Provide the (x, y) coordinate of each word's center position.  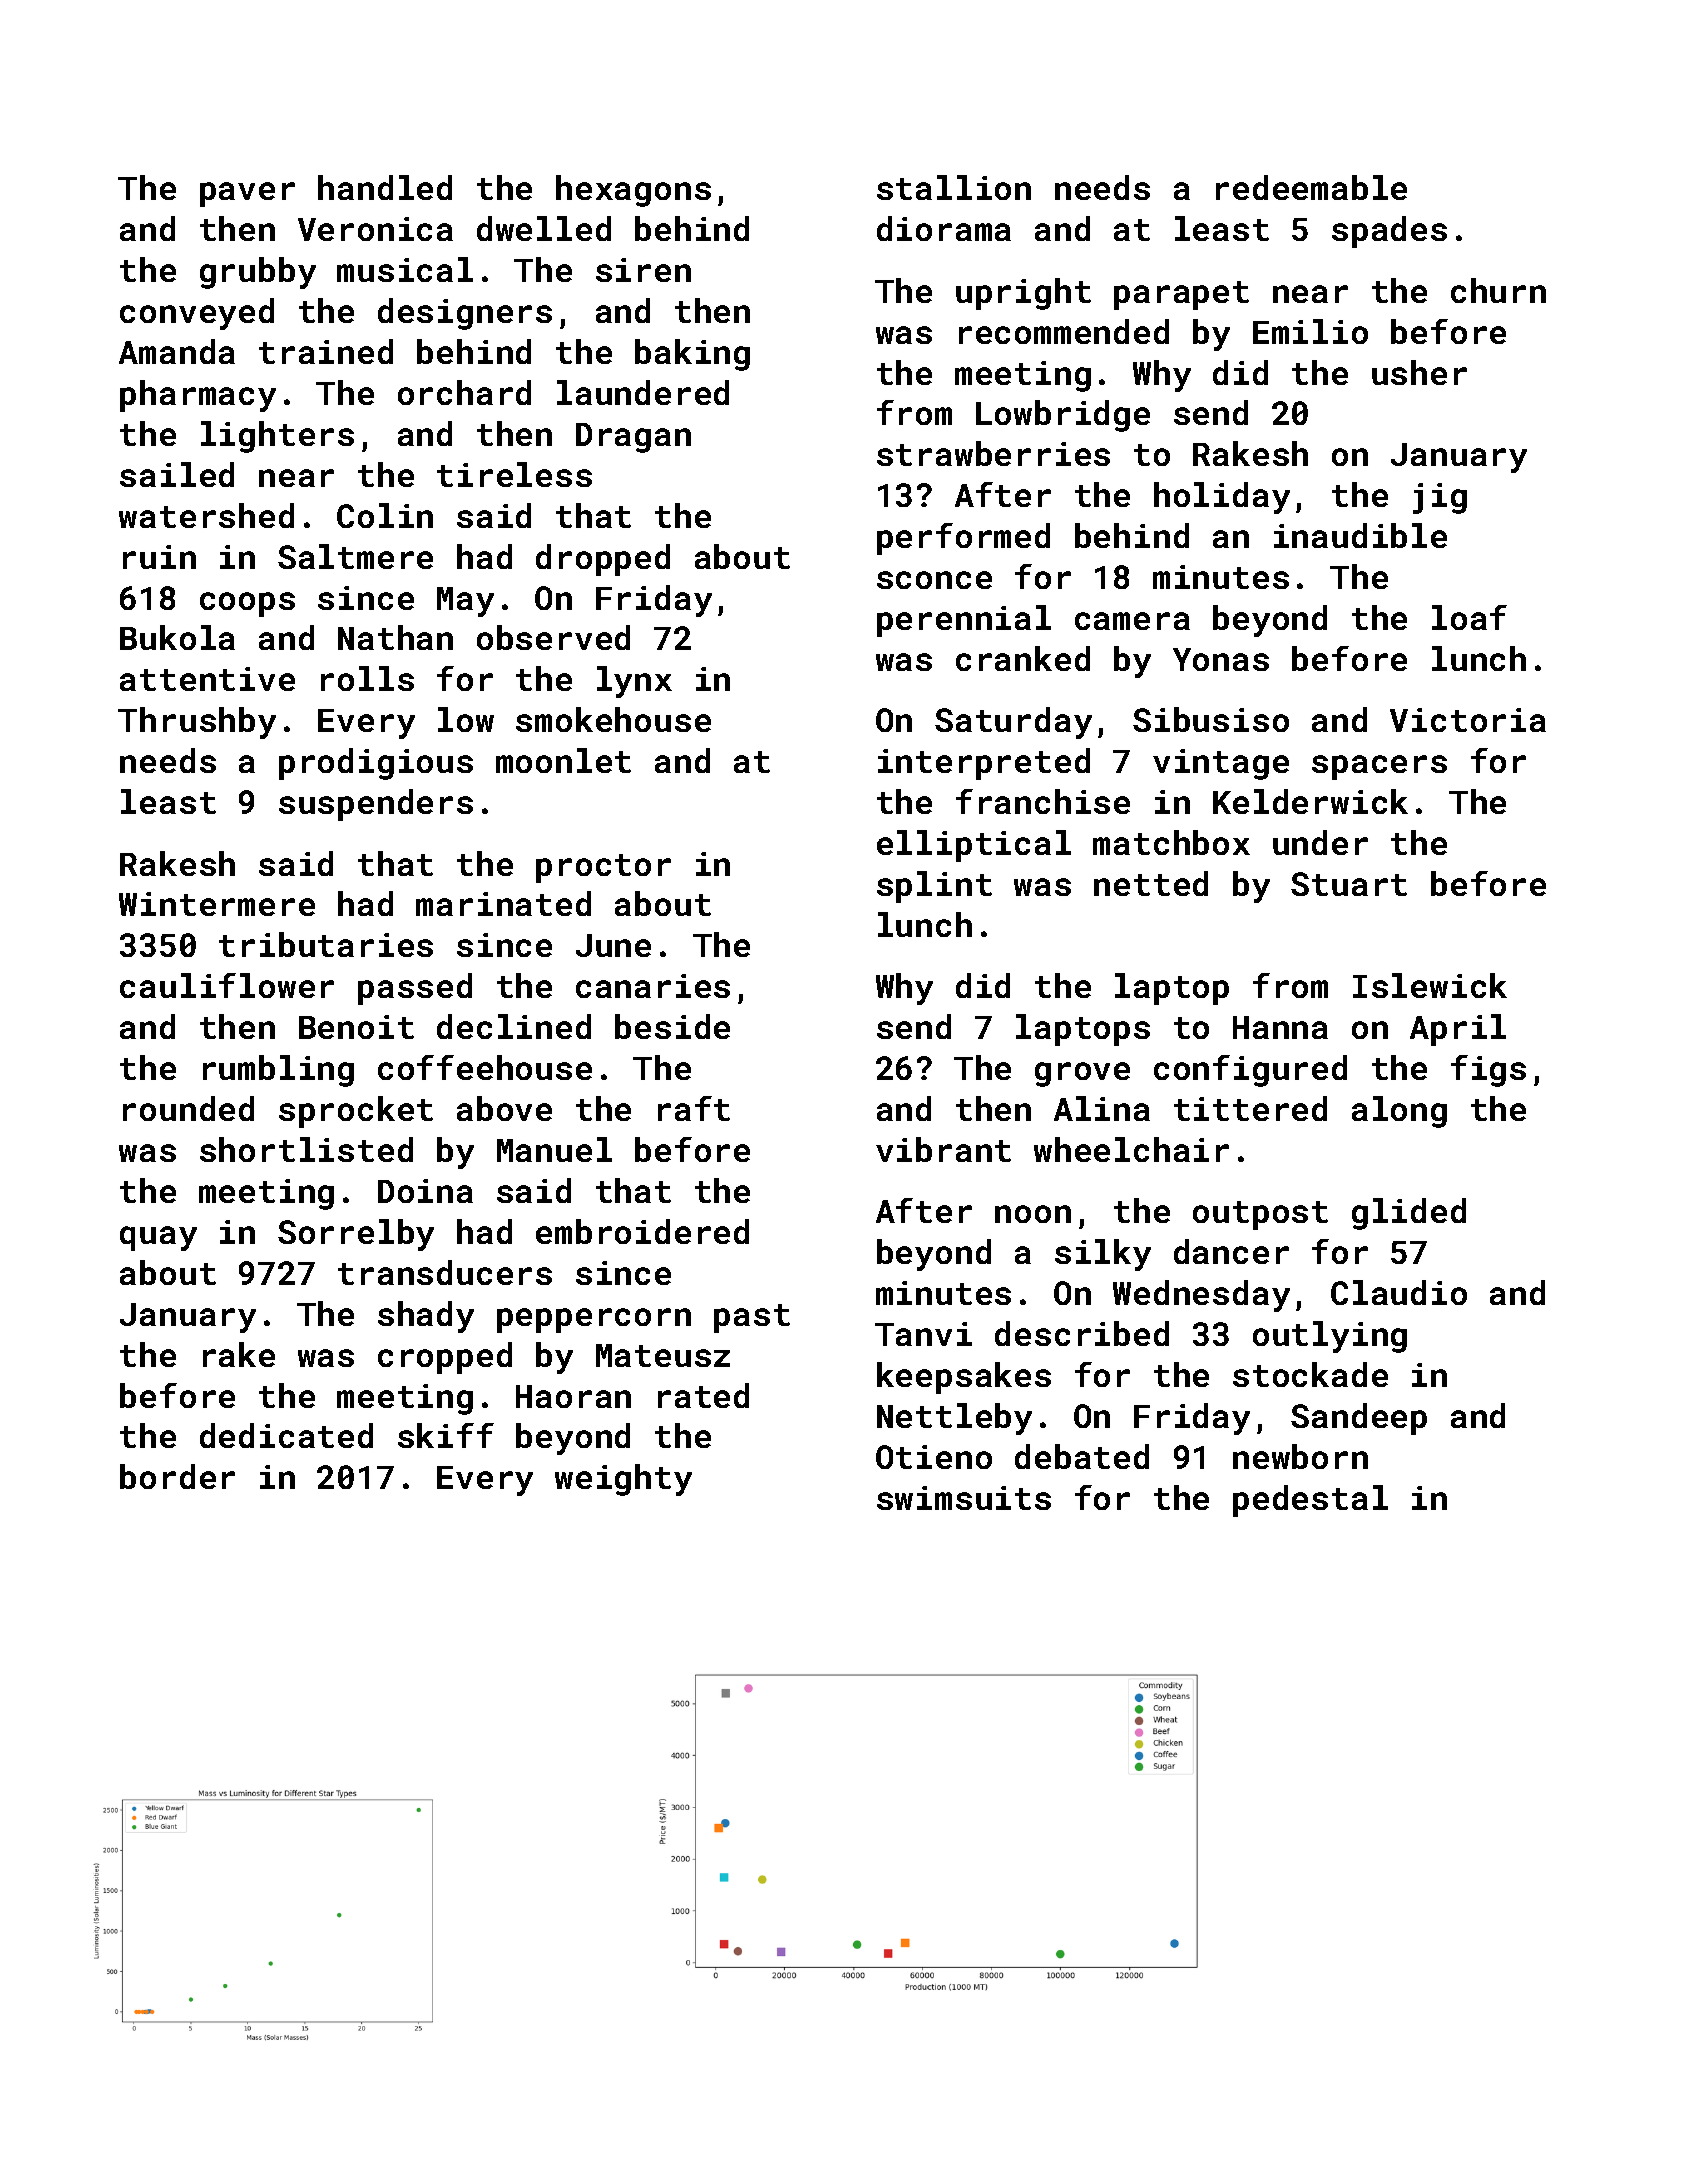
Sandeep (1359, 1419)
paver (247, 194)
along (1399, 1112)
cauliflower (227, 985)
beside (672, 1026)
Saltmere (355, 556)
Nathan (395, 637)
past (752, 1318)
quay (158, 1238)
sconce (934, 580)
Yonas (1221, 659)
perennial (964, 621)
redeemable (1311, 187)
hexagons (633, 191)
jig (1440, 498)
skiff (446, 1435)
